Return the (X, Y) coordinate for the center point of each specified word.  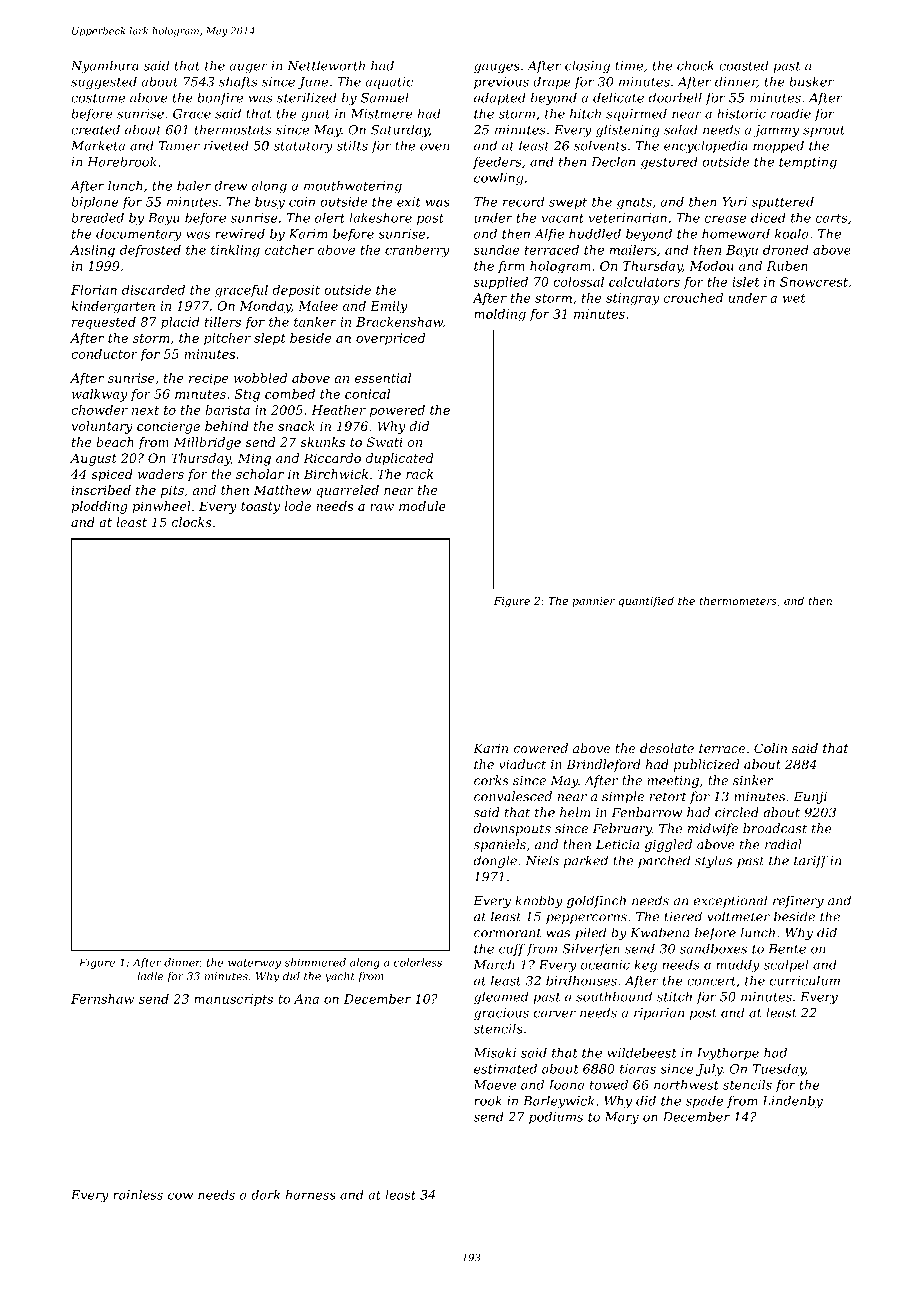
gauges (497, 68)
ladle (150, 976)
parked (586, 861)
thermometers (738, 600)
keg (645, 965)
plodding (99, 507)
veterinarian (628, 218)
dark (265, 1195)
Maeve (494, 1085)
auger (248, 68)
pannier (593, 602)
